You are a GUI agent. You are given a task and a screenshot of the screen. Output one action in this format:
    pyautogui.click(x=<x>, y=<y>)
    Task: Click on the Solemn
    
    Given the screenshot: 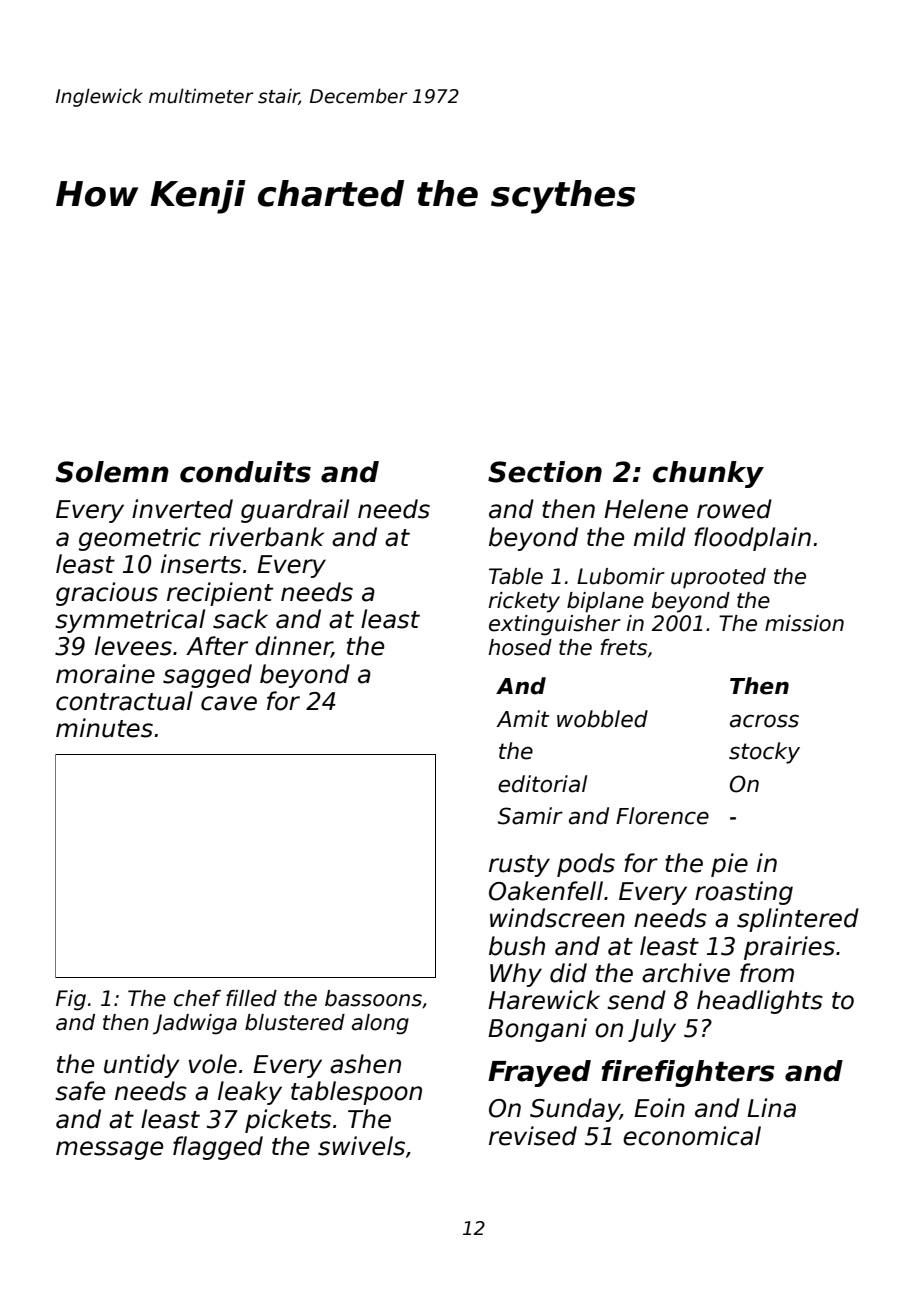 What is the action you would take?
    pyautogui.click(x=112, y=472)
